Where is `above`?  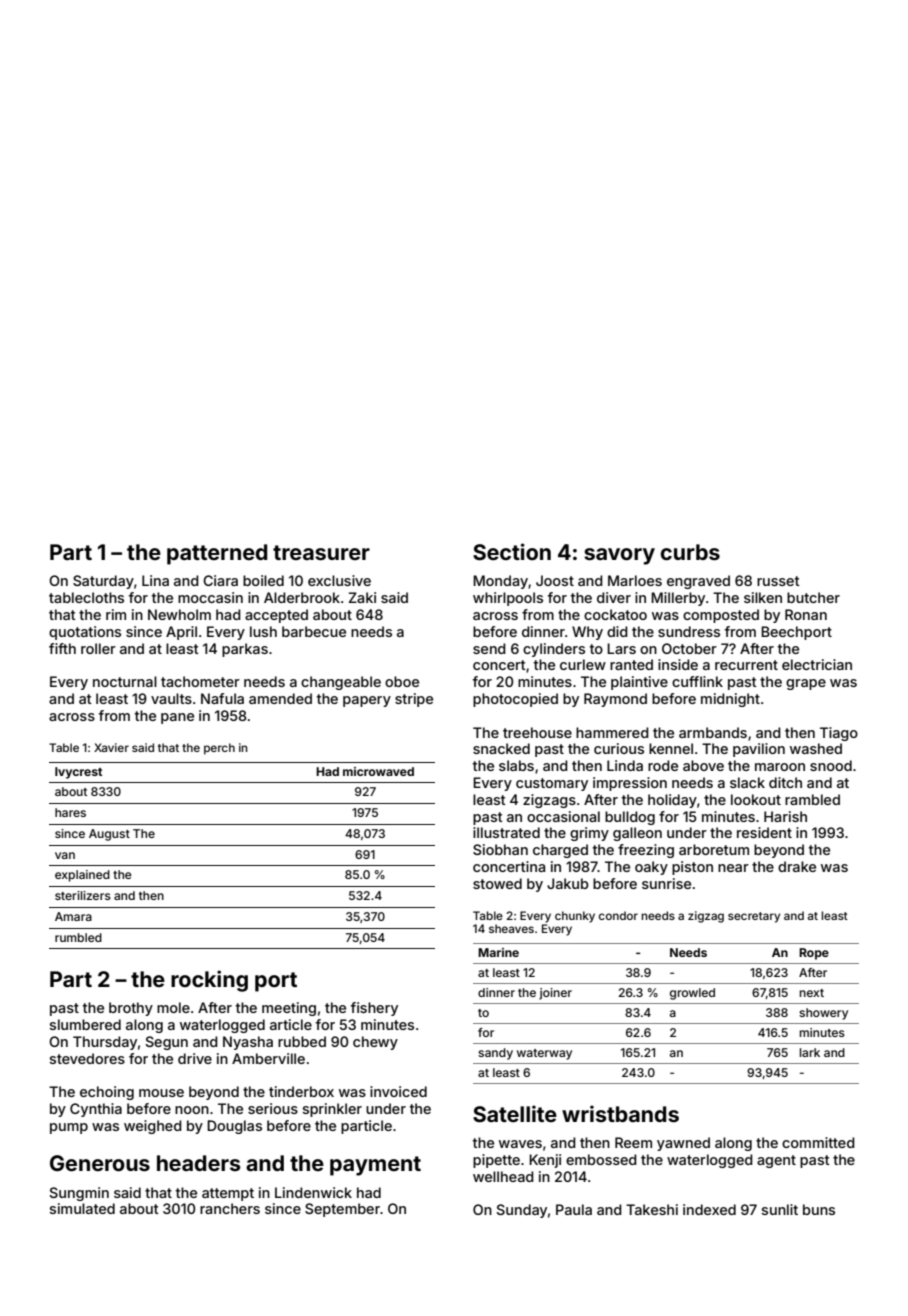
above is located at coordinates (703, 765).
